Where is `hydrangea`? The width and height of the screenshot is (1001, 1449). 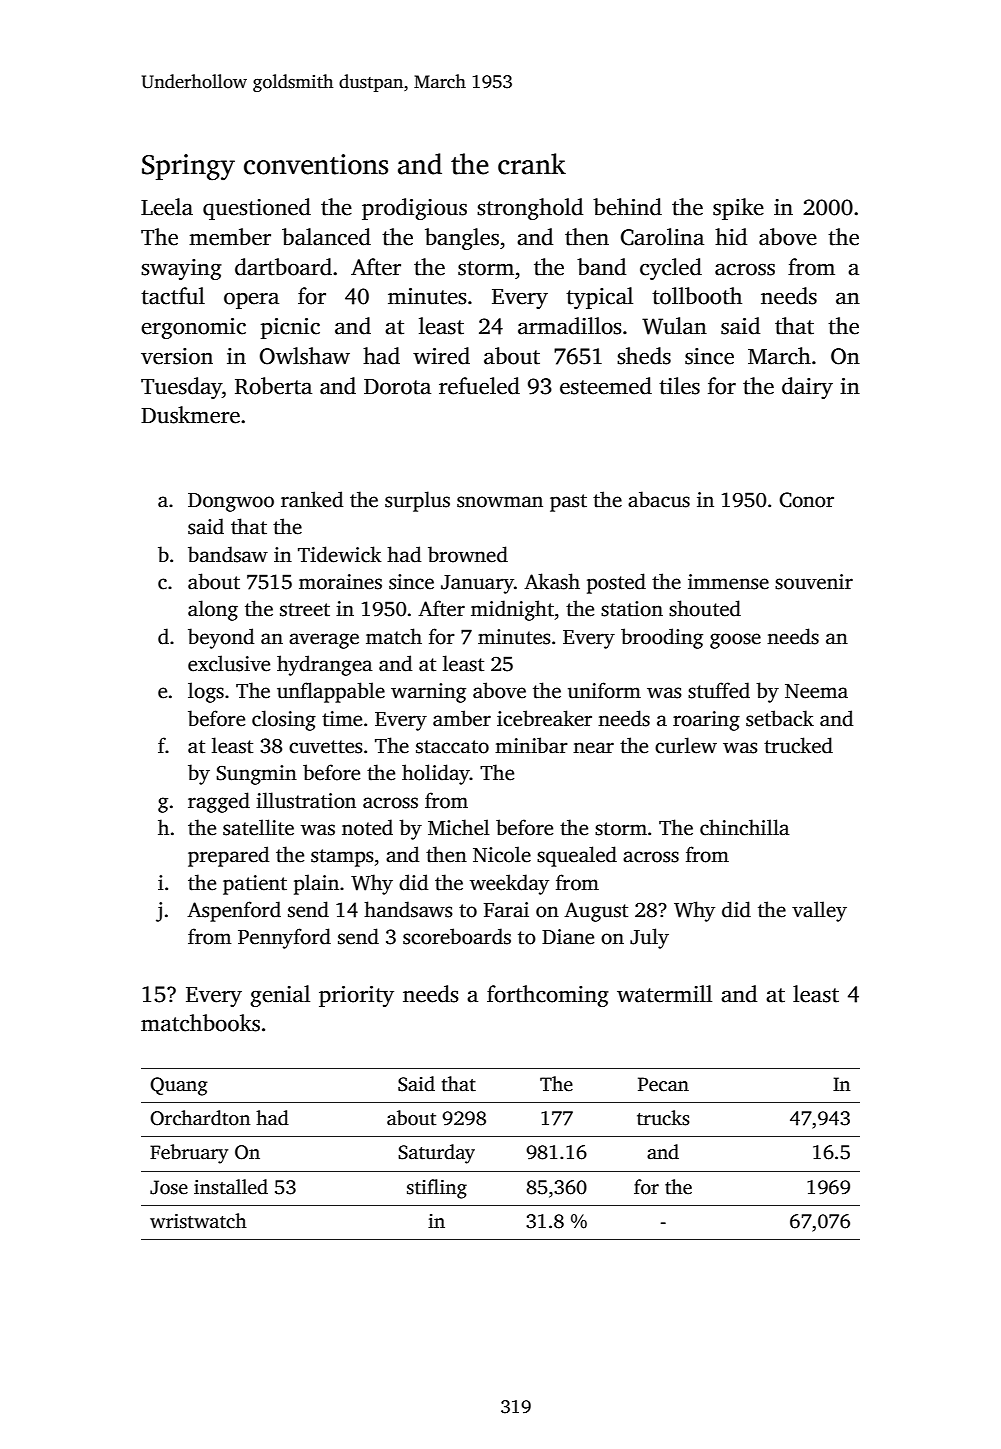 hydrangea is located at coordinates (325, 665).
